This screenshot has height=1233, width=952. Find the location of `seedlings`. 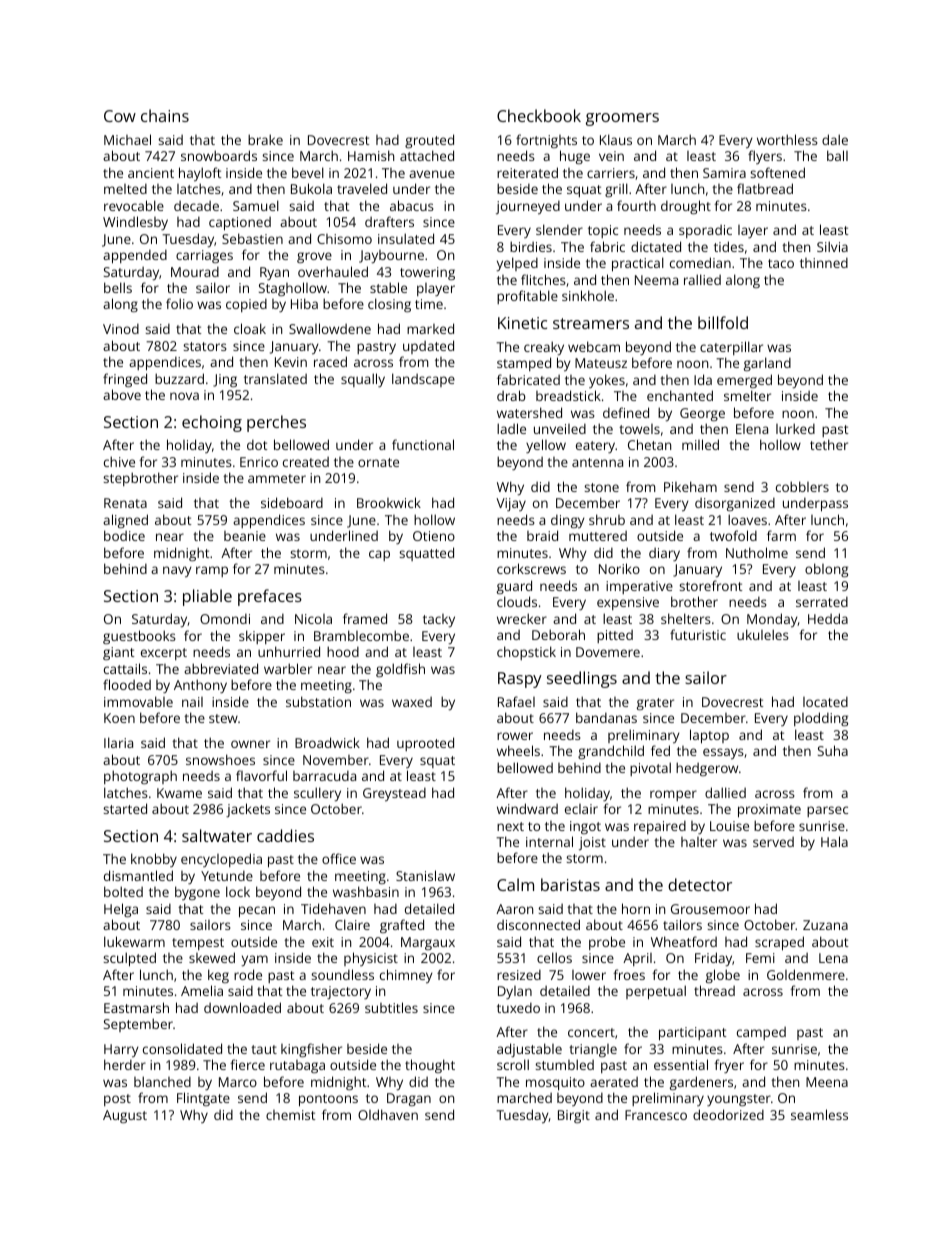

seedlings is located at coordinates (582, 679).
